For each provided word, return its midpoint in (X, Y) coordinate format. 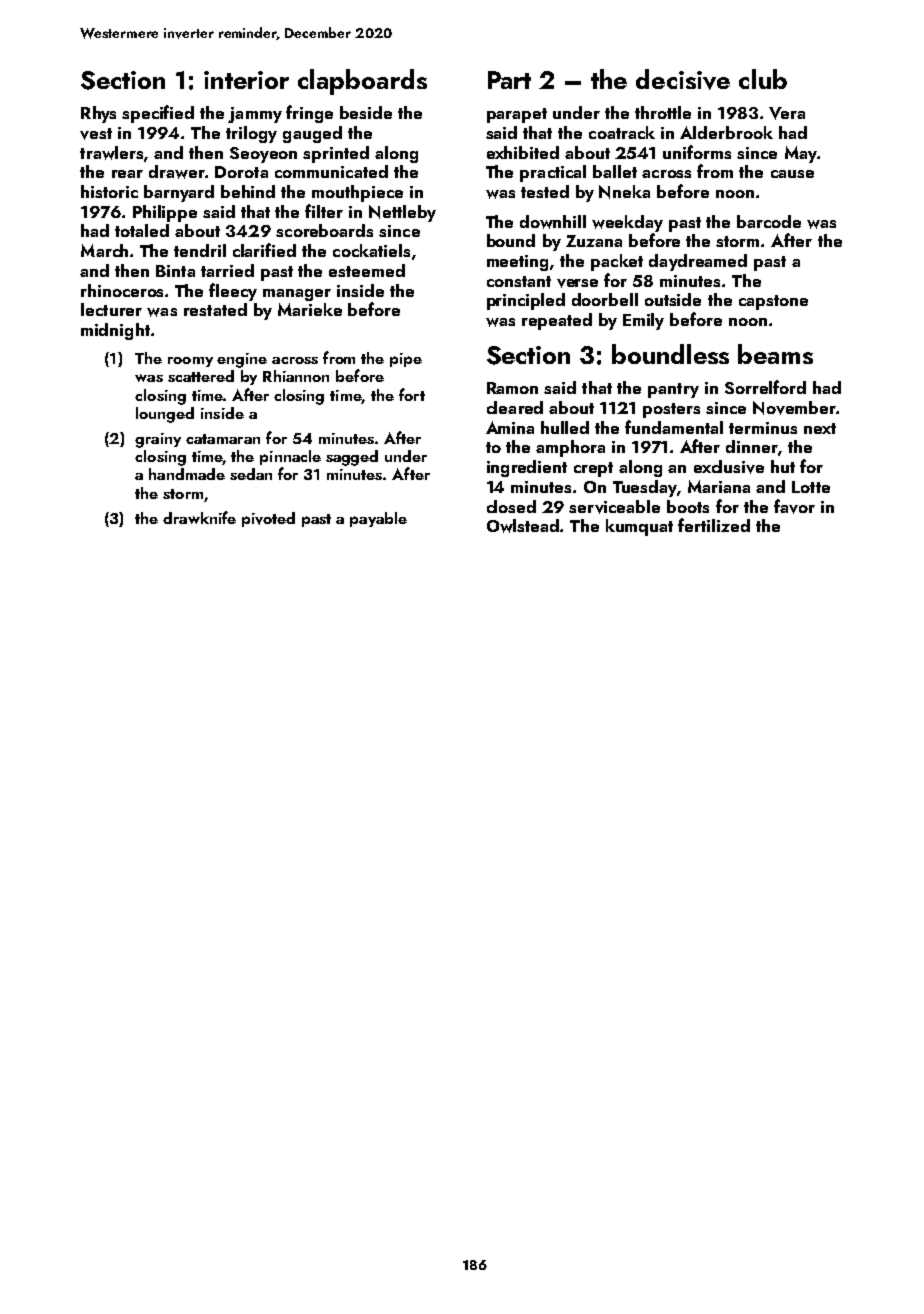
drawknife (199, 517)
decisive (683, 79)
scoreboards (324, 230)
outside (673, 299)
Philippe (165, 213)
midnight (115, 331)
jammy (255, 115)
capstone (773, 302)
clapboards (362, 82)
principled (526, 301)
